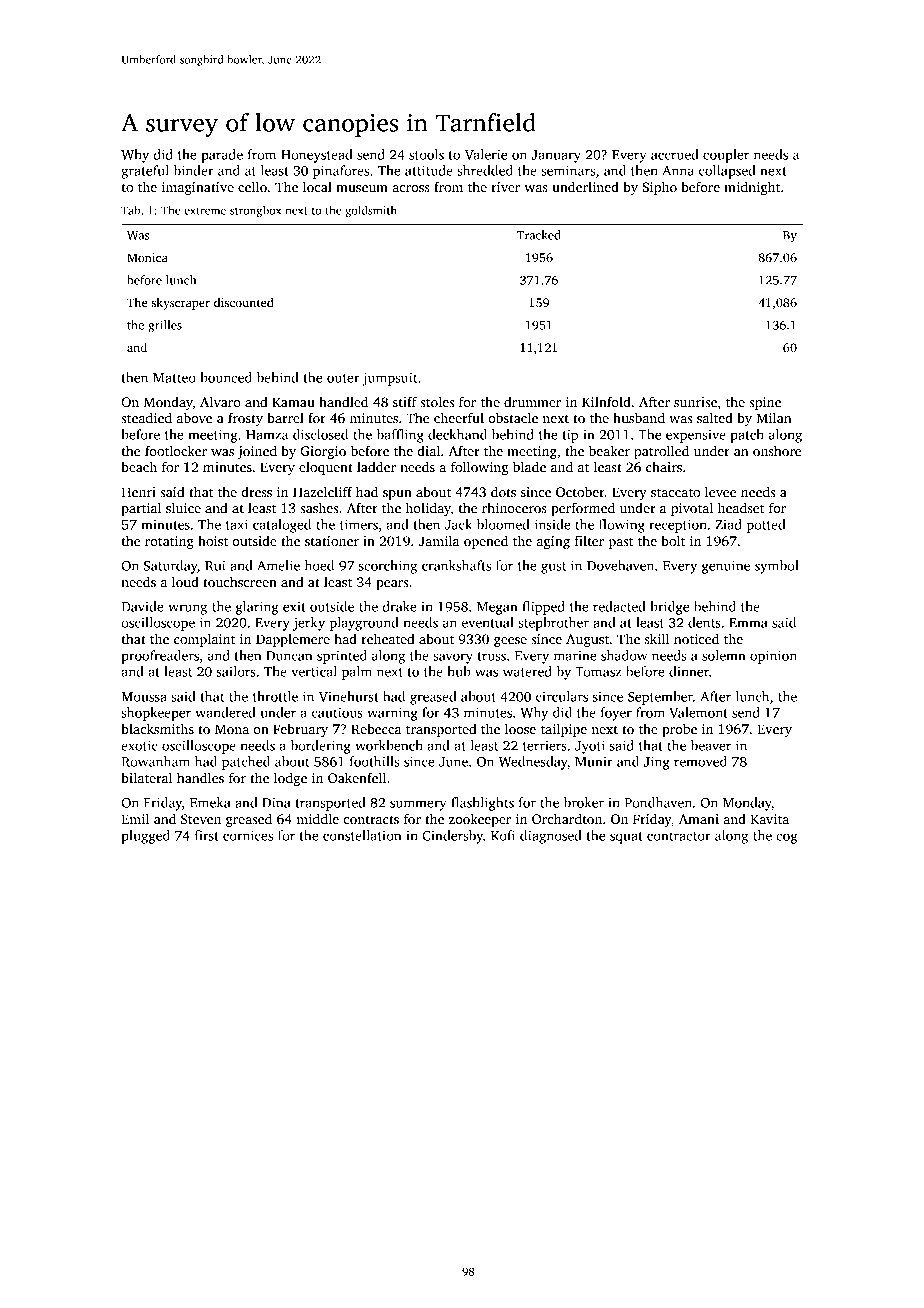 Image resolution: width=924 pixels, height=1308 pixels. Describe the element at coordinates (726, 156) in the screenshot. I see `coupler` at that location.
